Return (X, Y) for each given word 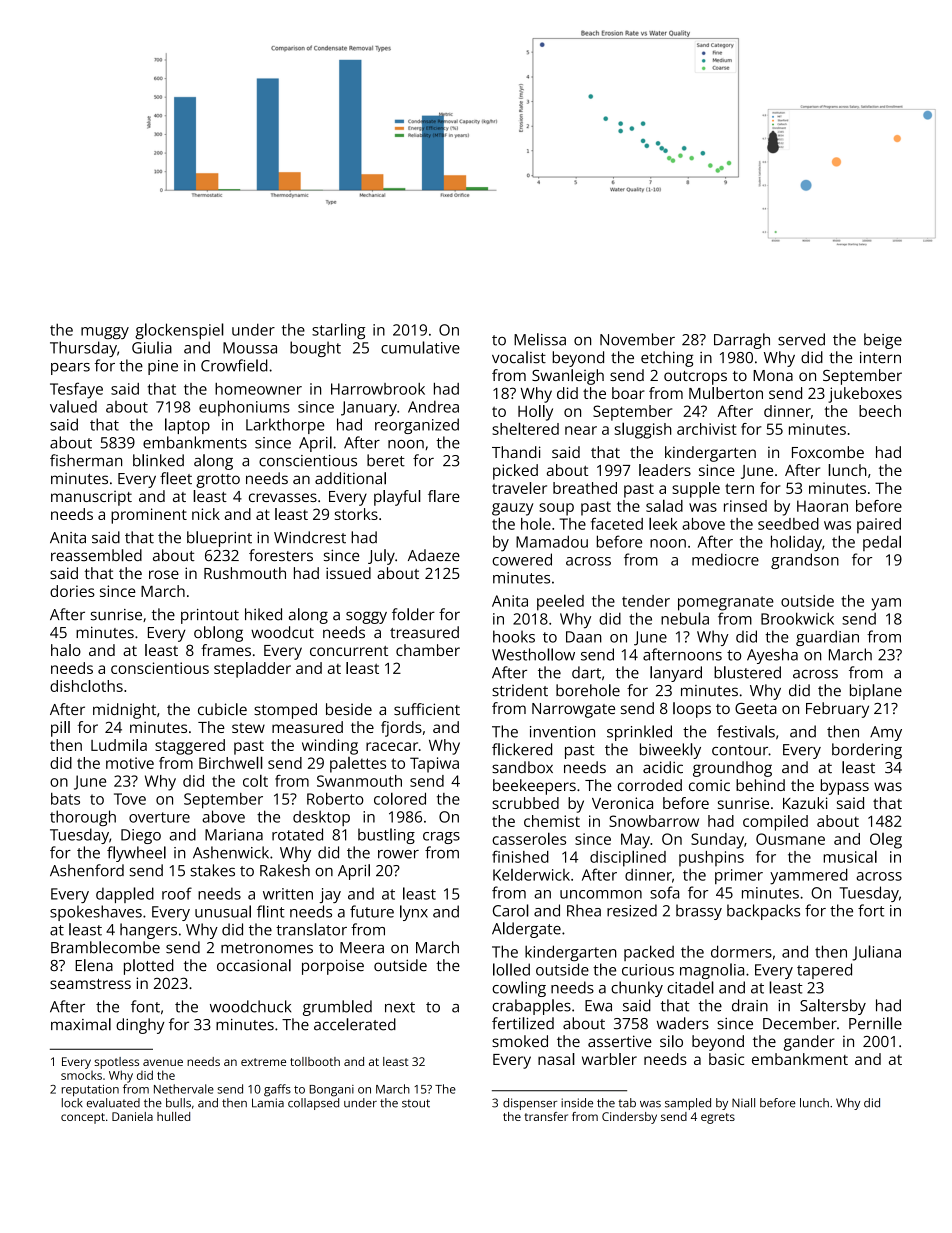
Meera (362, 948)
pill (60, 729)
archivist (707, 429)
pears (70, 369)
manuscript (91, 498)
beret (386, 460)
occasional (254, 965)
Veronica (622, 803)
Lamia (268, 1103)
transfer (546, 1116)
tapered (824, 971)
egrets (718, 1118)
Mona (773, 375)
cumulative (420, 347)
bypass (845, 787)
